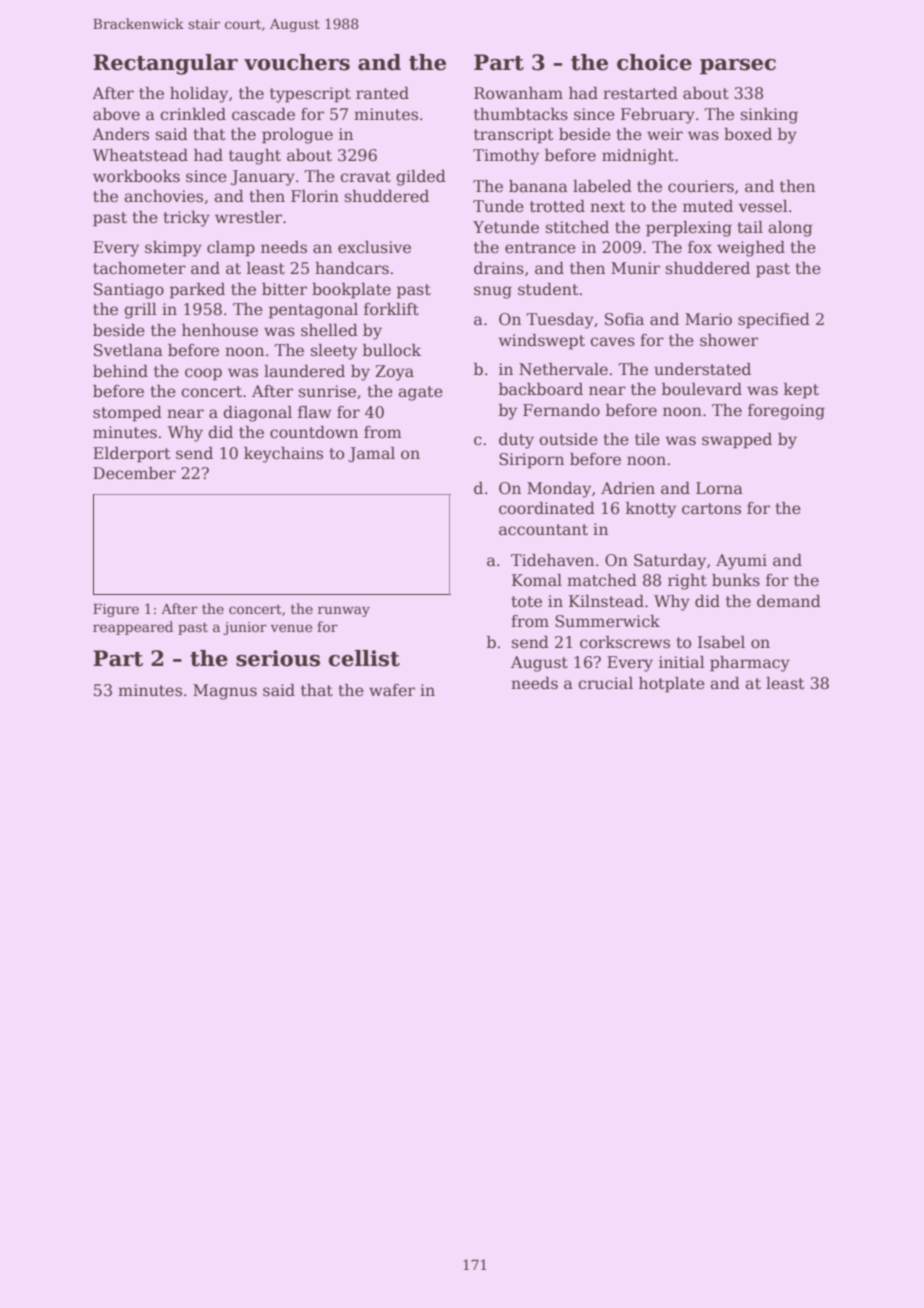 This screenshot has width=924, height=1308. What do you see at coordinates (547, 508) in the screenshot?
I see `coordinated` at bounding box center [547, 508].
